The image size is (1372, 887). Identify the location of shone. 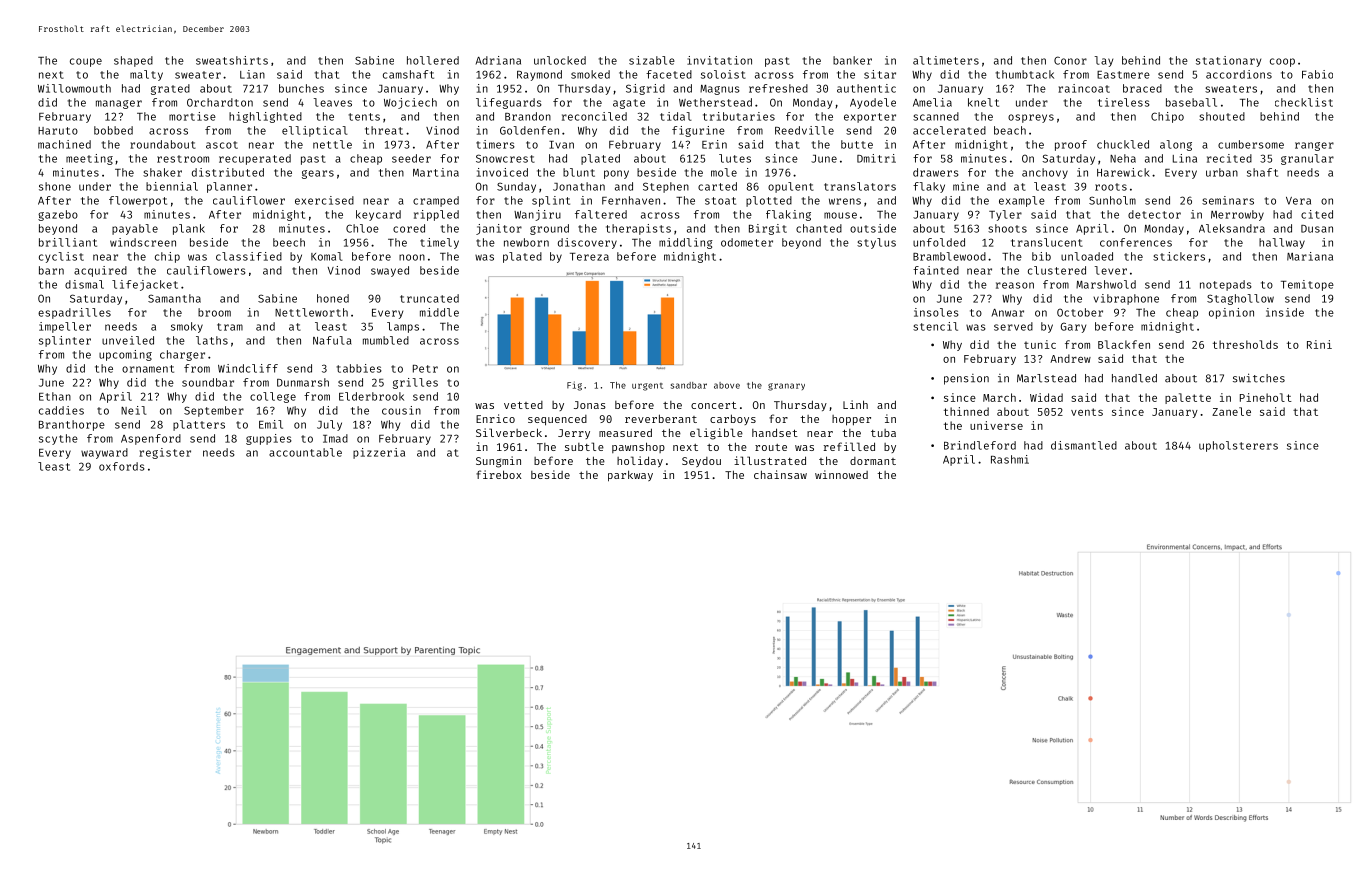
(55, 186).
